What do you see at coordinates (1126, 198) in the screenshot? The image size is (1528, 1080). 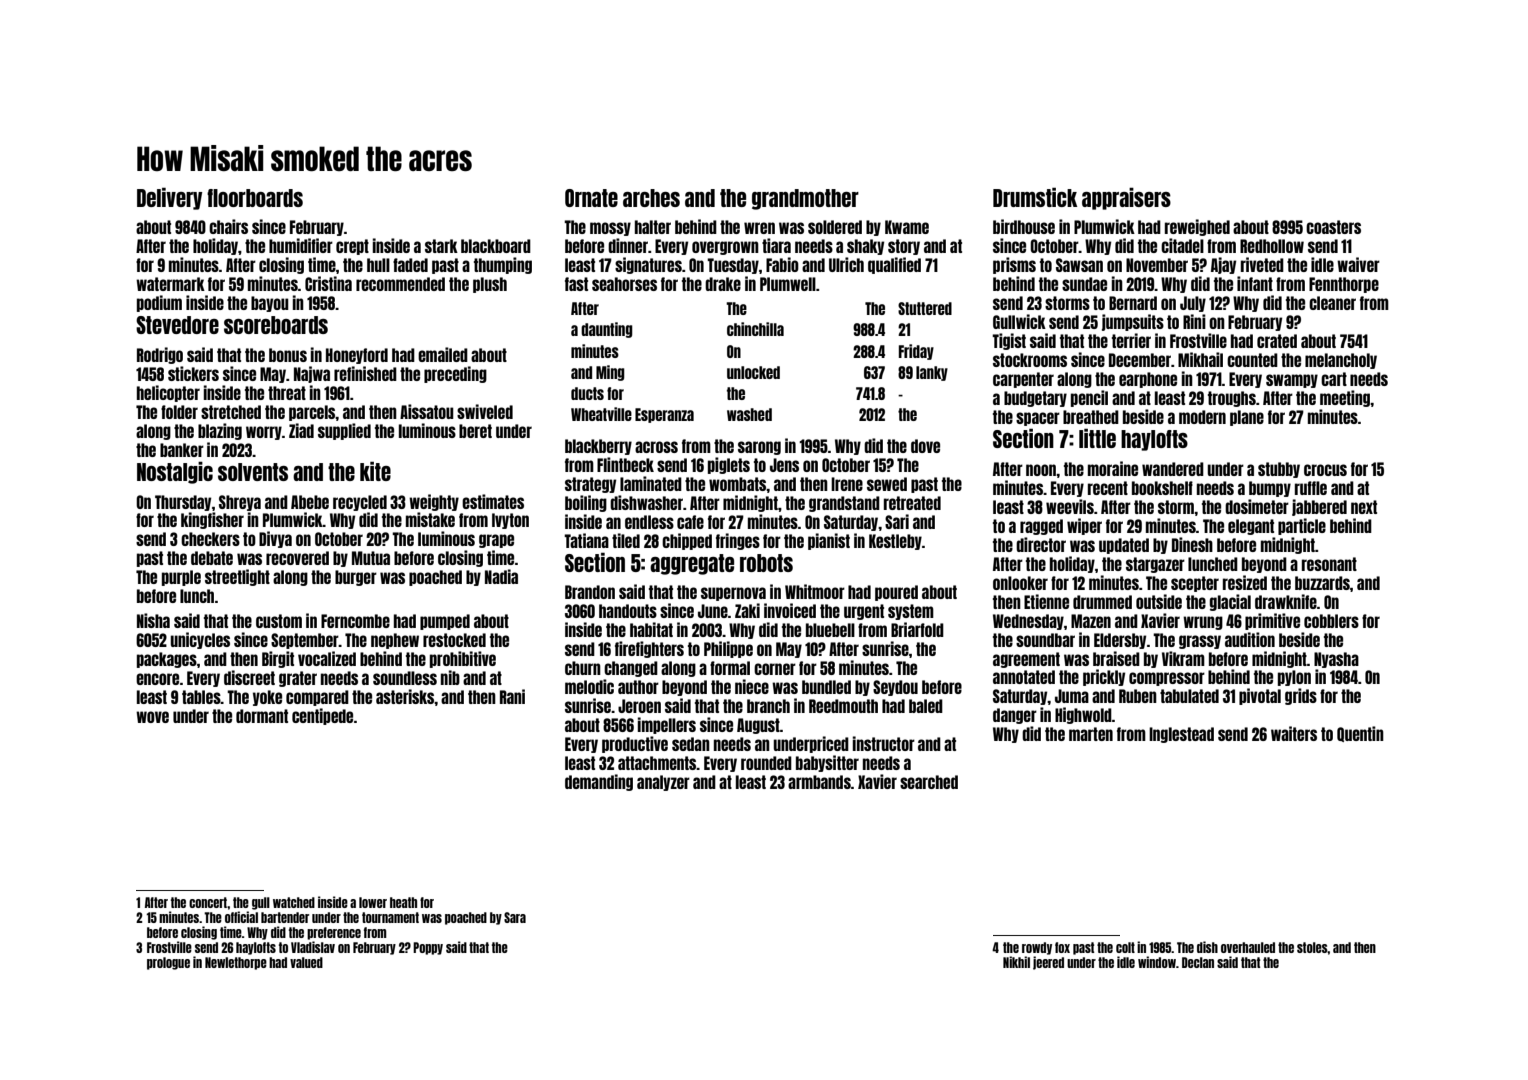 I see `appraisers` at bounding box center [1126, 198].
